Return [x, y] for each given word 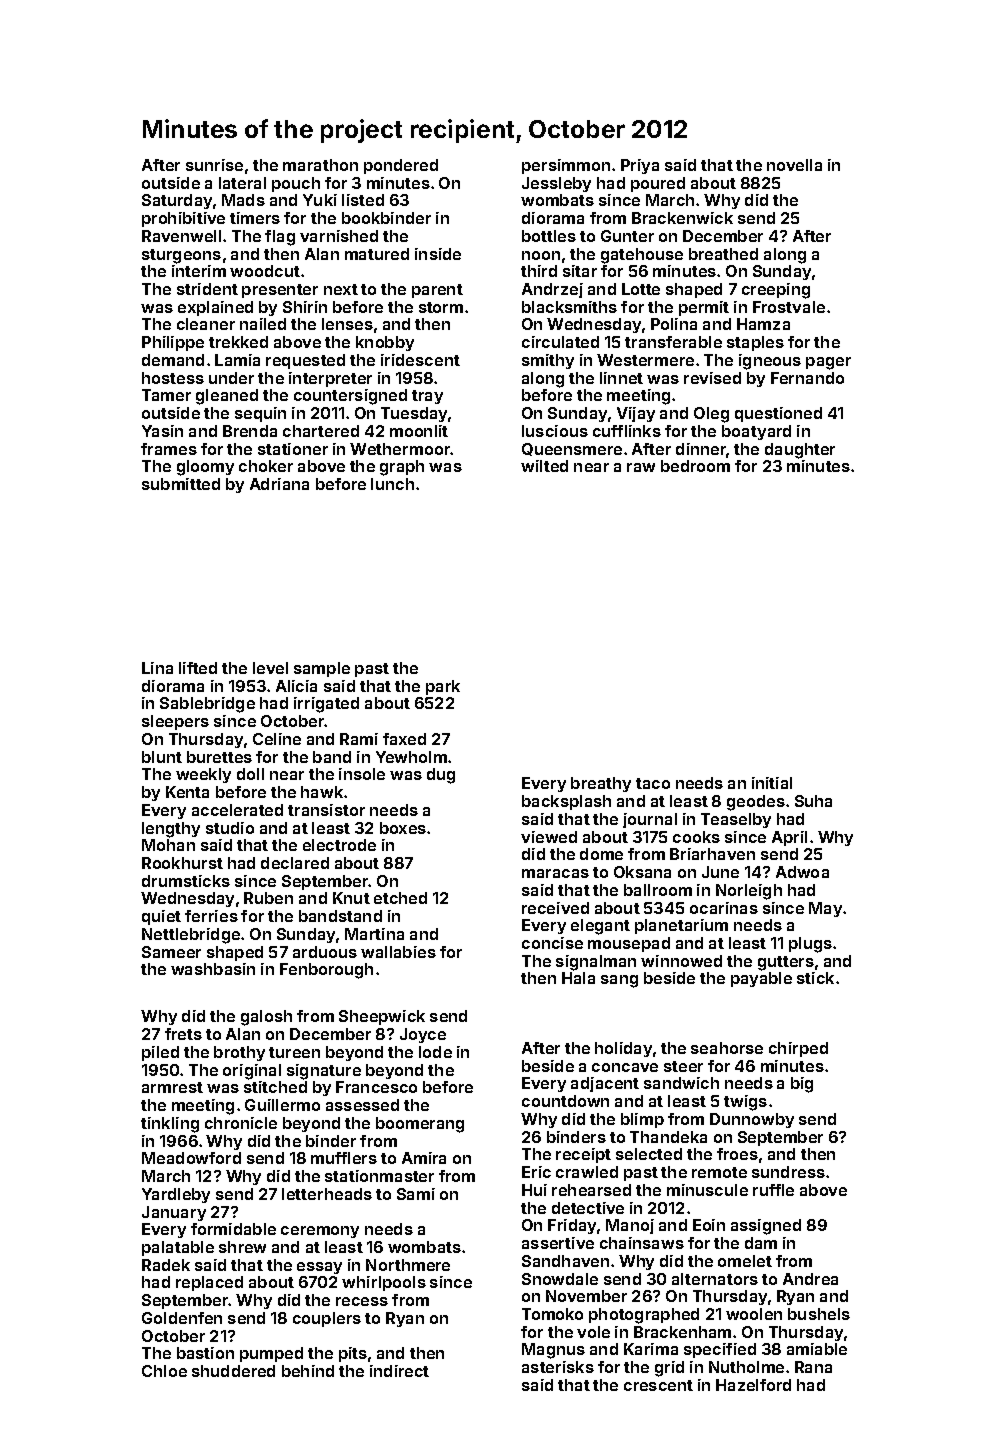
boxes [403, 828]
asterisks [558, 1367]
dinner [701, 450]
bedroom [695, 466]
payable [761, 979]
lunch [392, 484]
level [270, 668]
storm [441, 307]
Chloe [164, 1371]
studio [230, 828]
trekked [238, 342]
